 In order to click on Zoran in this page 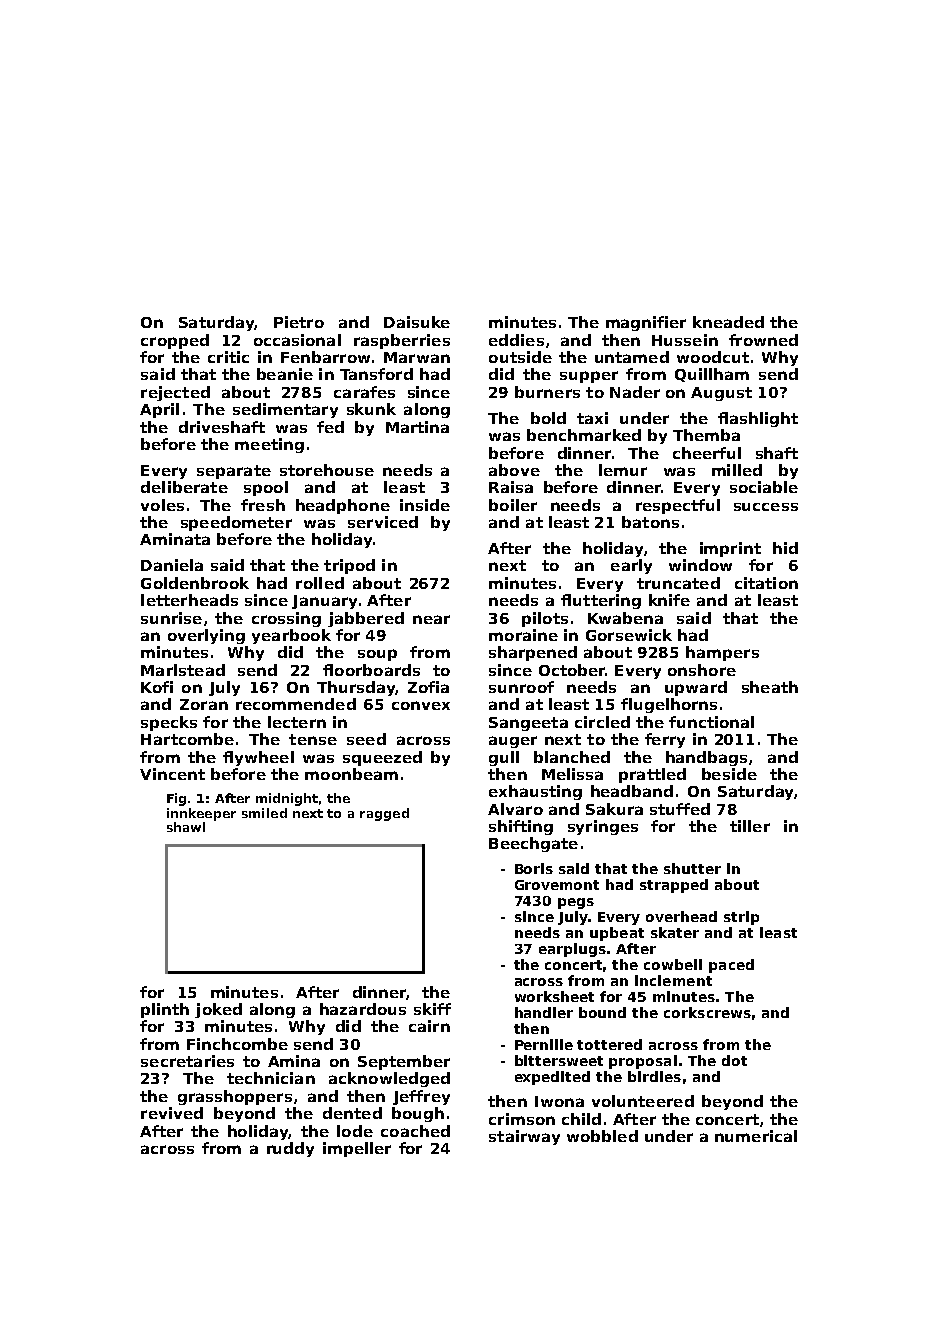, I will do `click(204, 704)`.
